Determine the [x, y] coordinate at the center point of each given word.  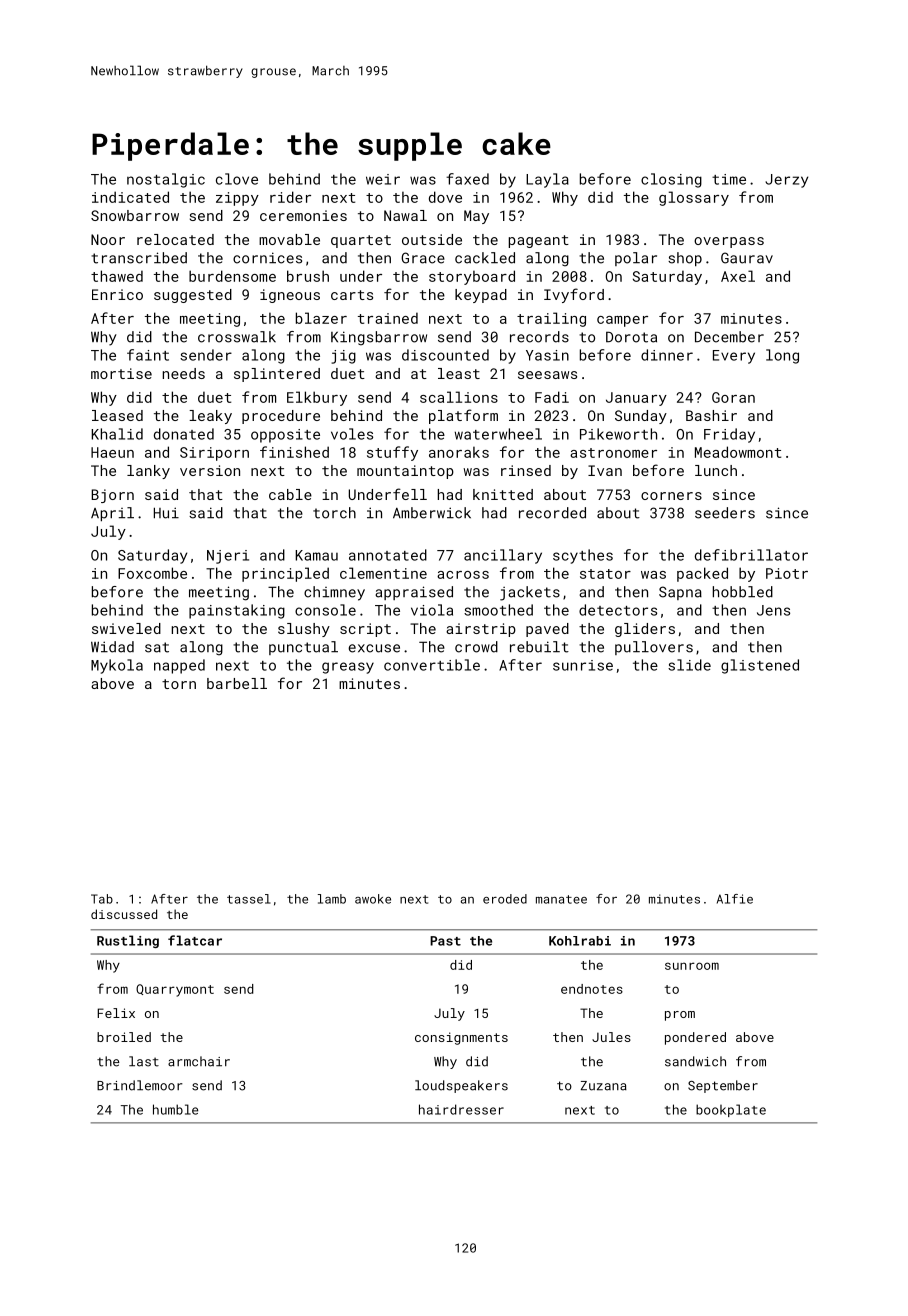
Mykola [117, 666]
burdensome [232, 276]
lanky [148, 472]
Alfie [735, 899]
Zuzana [604, 1086]
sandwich [695, 1061]
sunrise [583, 665]
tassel [249, 899]
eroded [505, 899]
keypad [481, 296]
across [463, 575]
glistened [760, 666]
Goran [733, 397]
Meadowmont [738, 452]
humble [175, 1109]
